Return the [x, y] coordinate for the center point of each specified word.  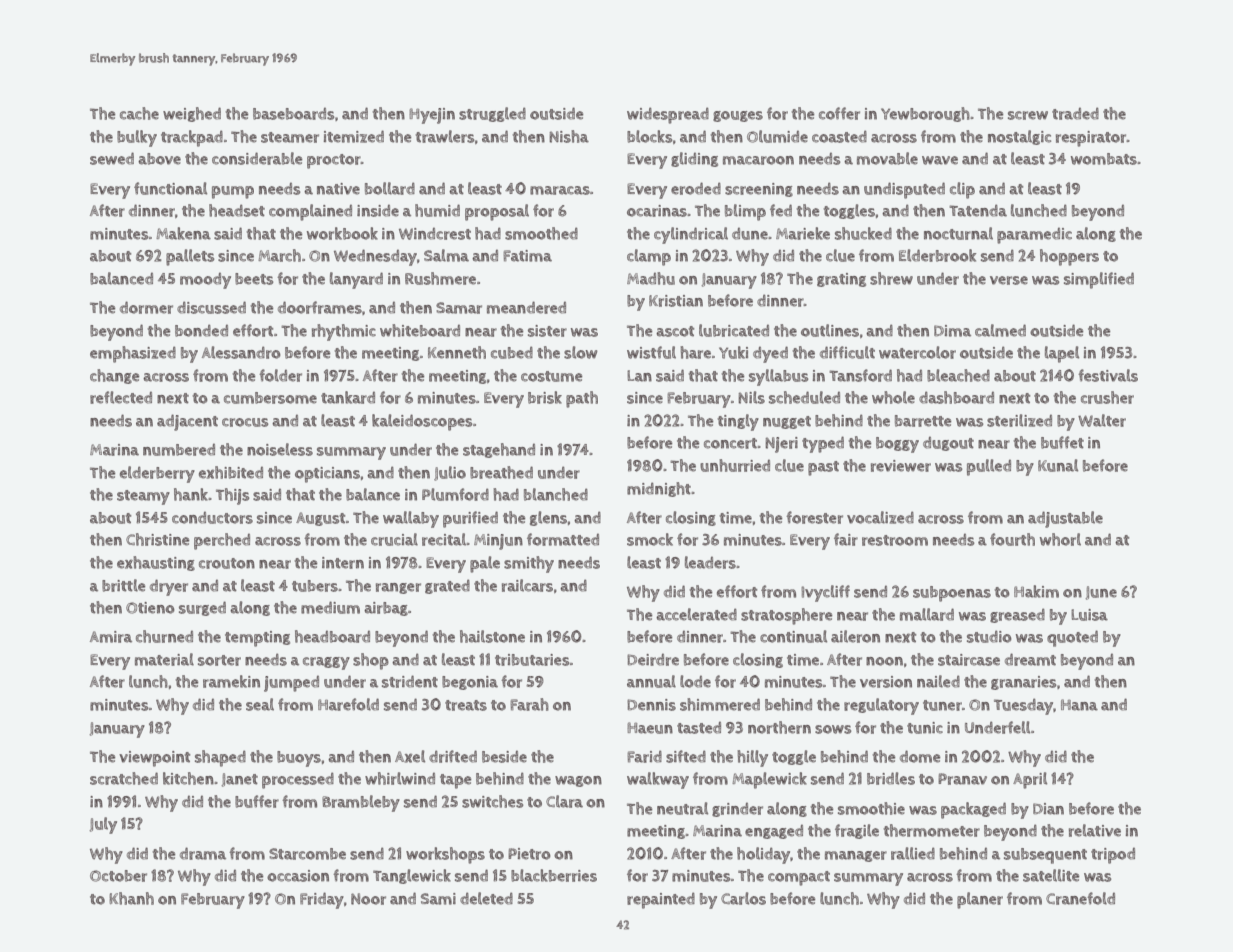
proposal [497, 212]
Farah [529, 704]
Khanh [131, 898]
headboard [332, 636]
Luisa [1089, 615]
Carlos [743, 898]
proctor [334, 161]
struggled [492, 114]
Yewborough [925, 114]
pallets [190, 257]
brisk [545, 397]
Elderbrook [938, 255]
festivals [1108, 375]
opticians [327, 475]
